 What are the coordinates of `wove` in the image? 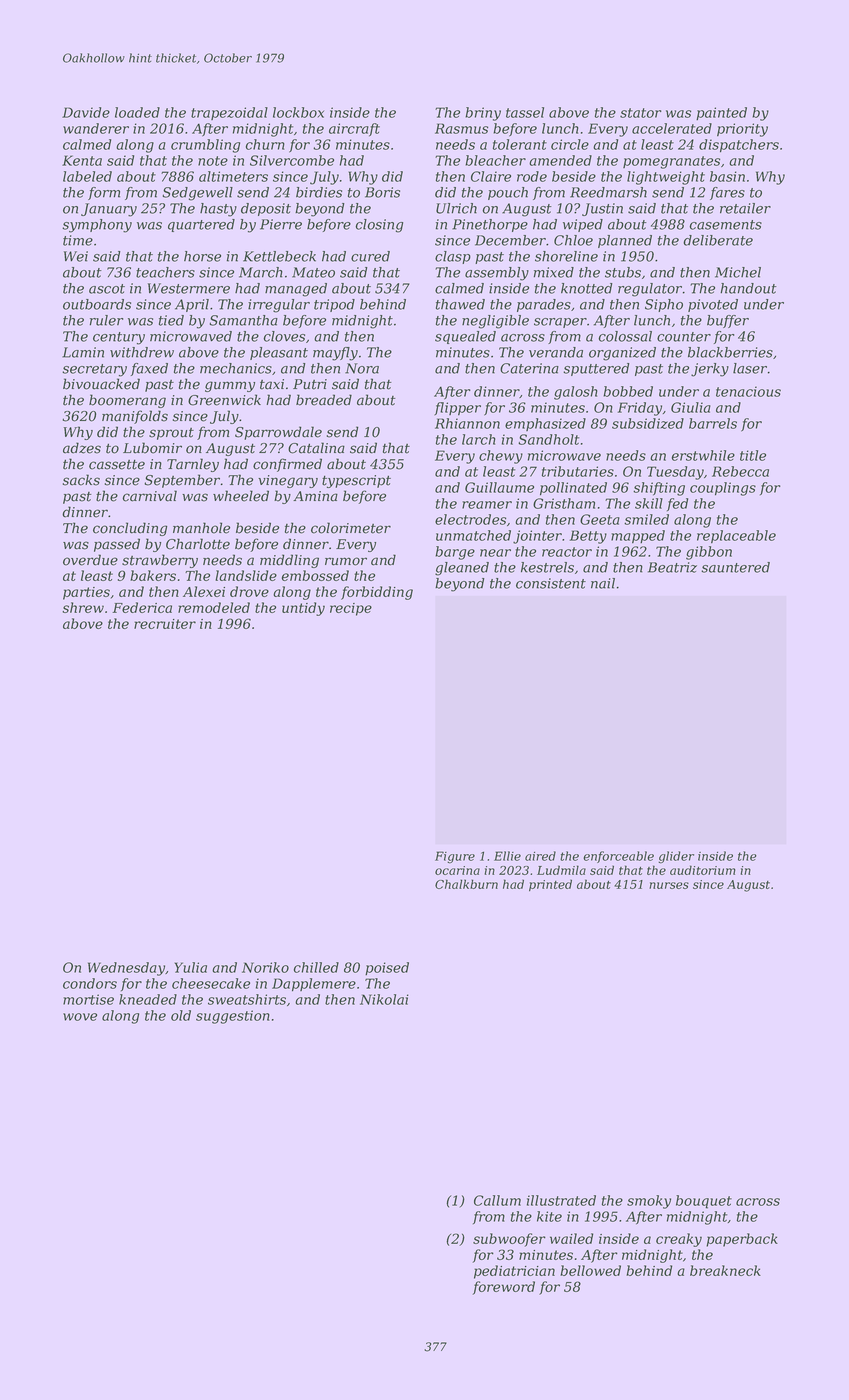 It's located at (80, 1017).
